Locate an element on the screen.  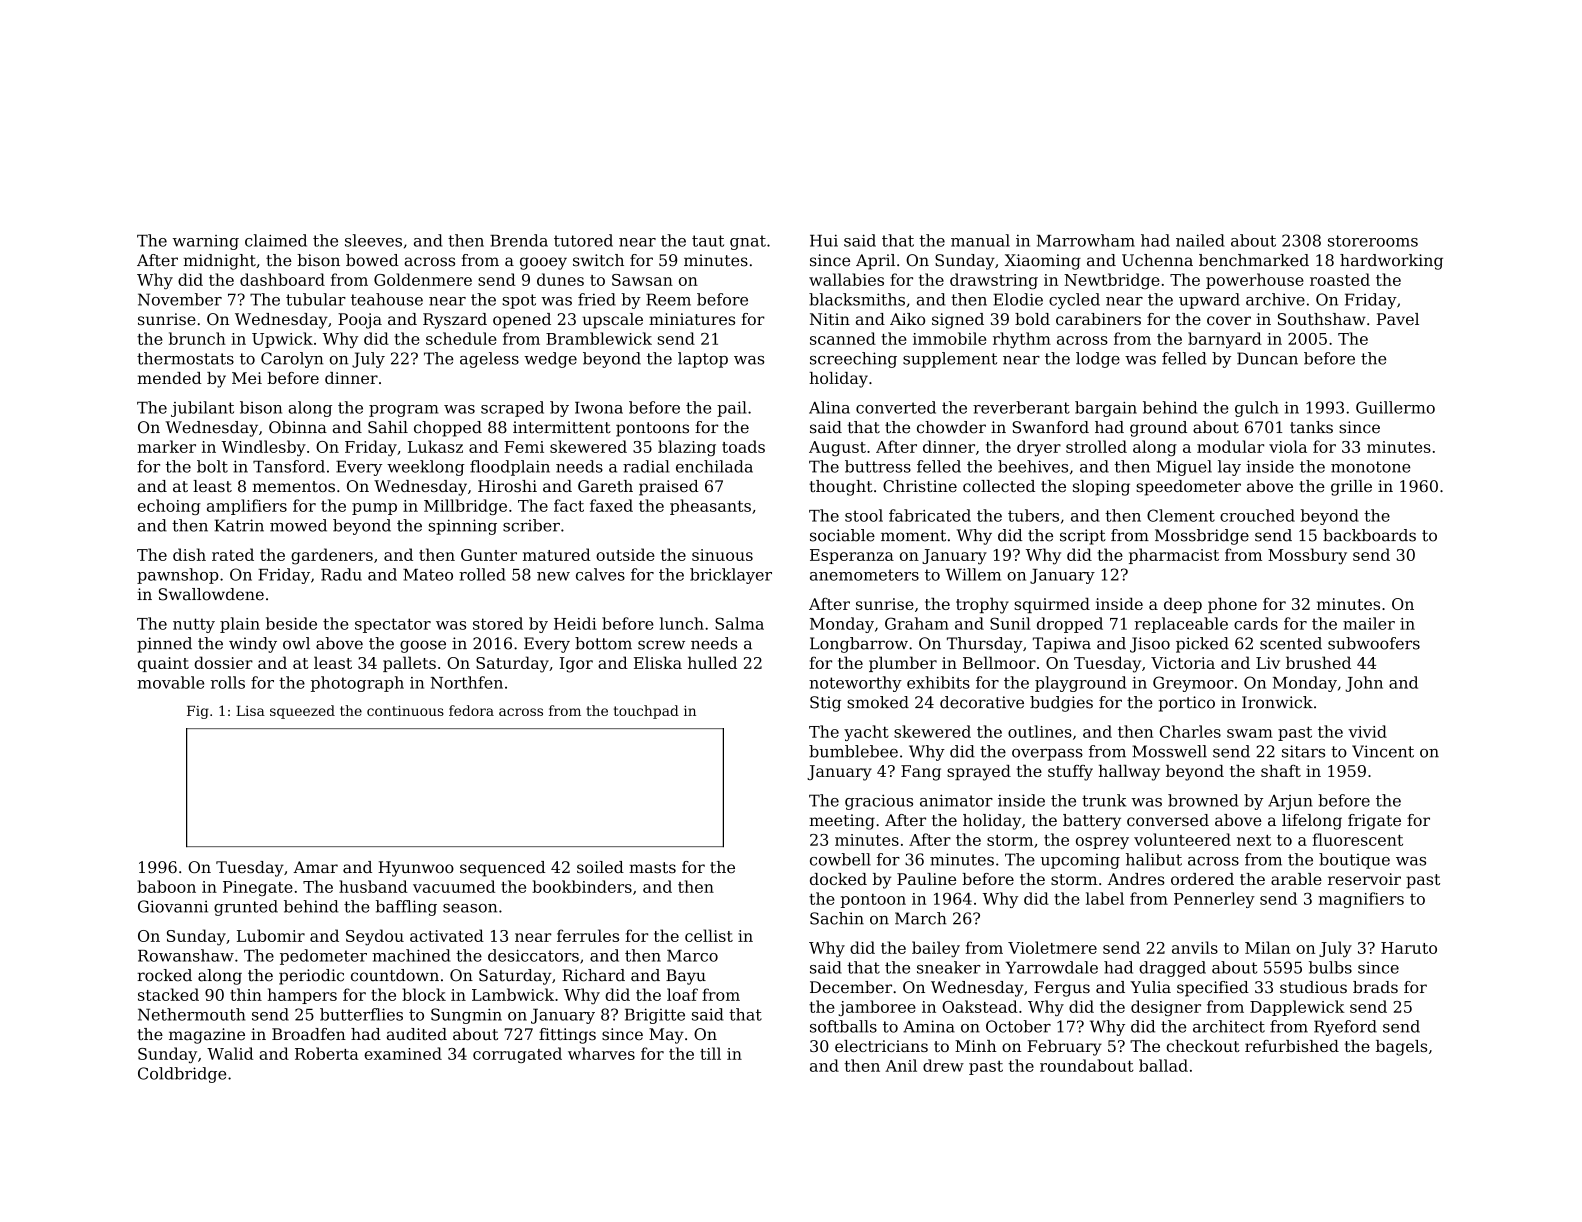
season is located at coordinates (470, 908).
